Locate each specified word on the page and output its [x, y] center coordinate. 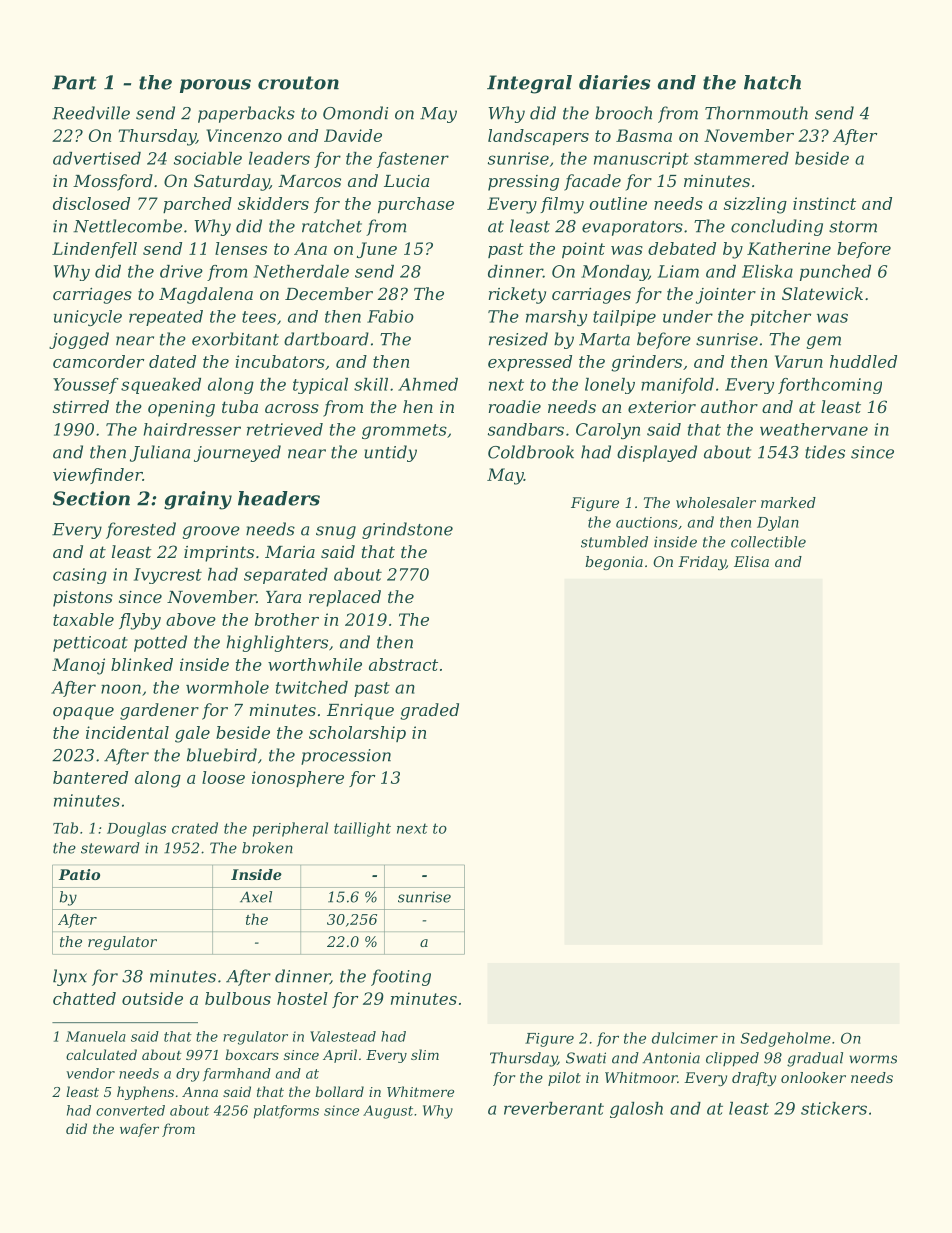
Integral [529, 84]
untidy [390, 453]
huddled [863, 361]
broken [267, 848]
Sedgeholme [786, 1039]
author [729, 406]
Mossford [113, 182]
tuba [240, 406]
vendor [90, 1073]
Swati [586, 1058]
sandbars [526, 429]
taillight [362, 829]
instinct [824, 203]
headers [279, 498]
